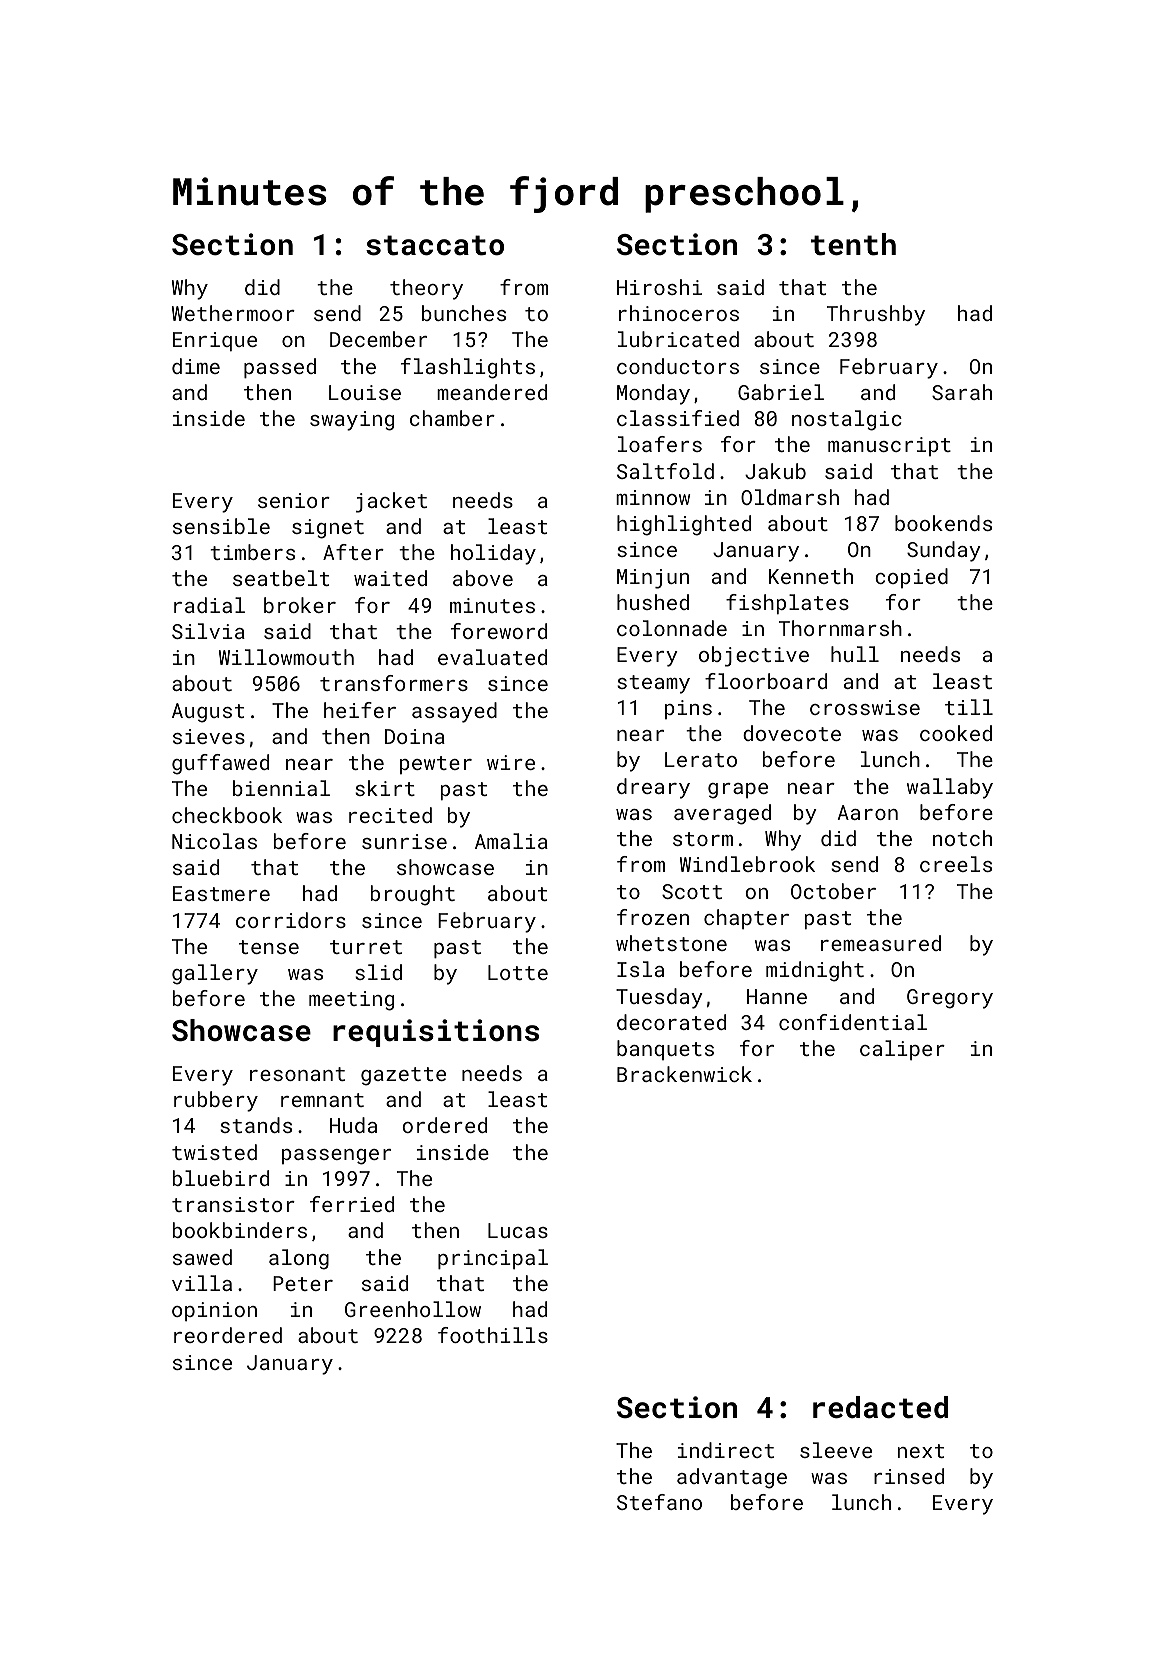 The width and height of the screenshot is (1165, 1654). What do you see at coordinates (847, 420) in the screenshot?
I see `nostalgic` at bounding box center [847, 420].
